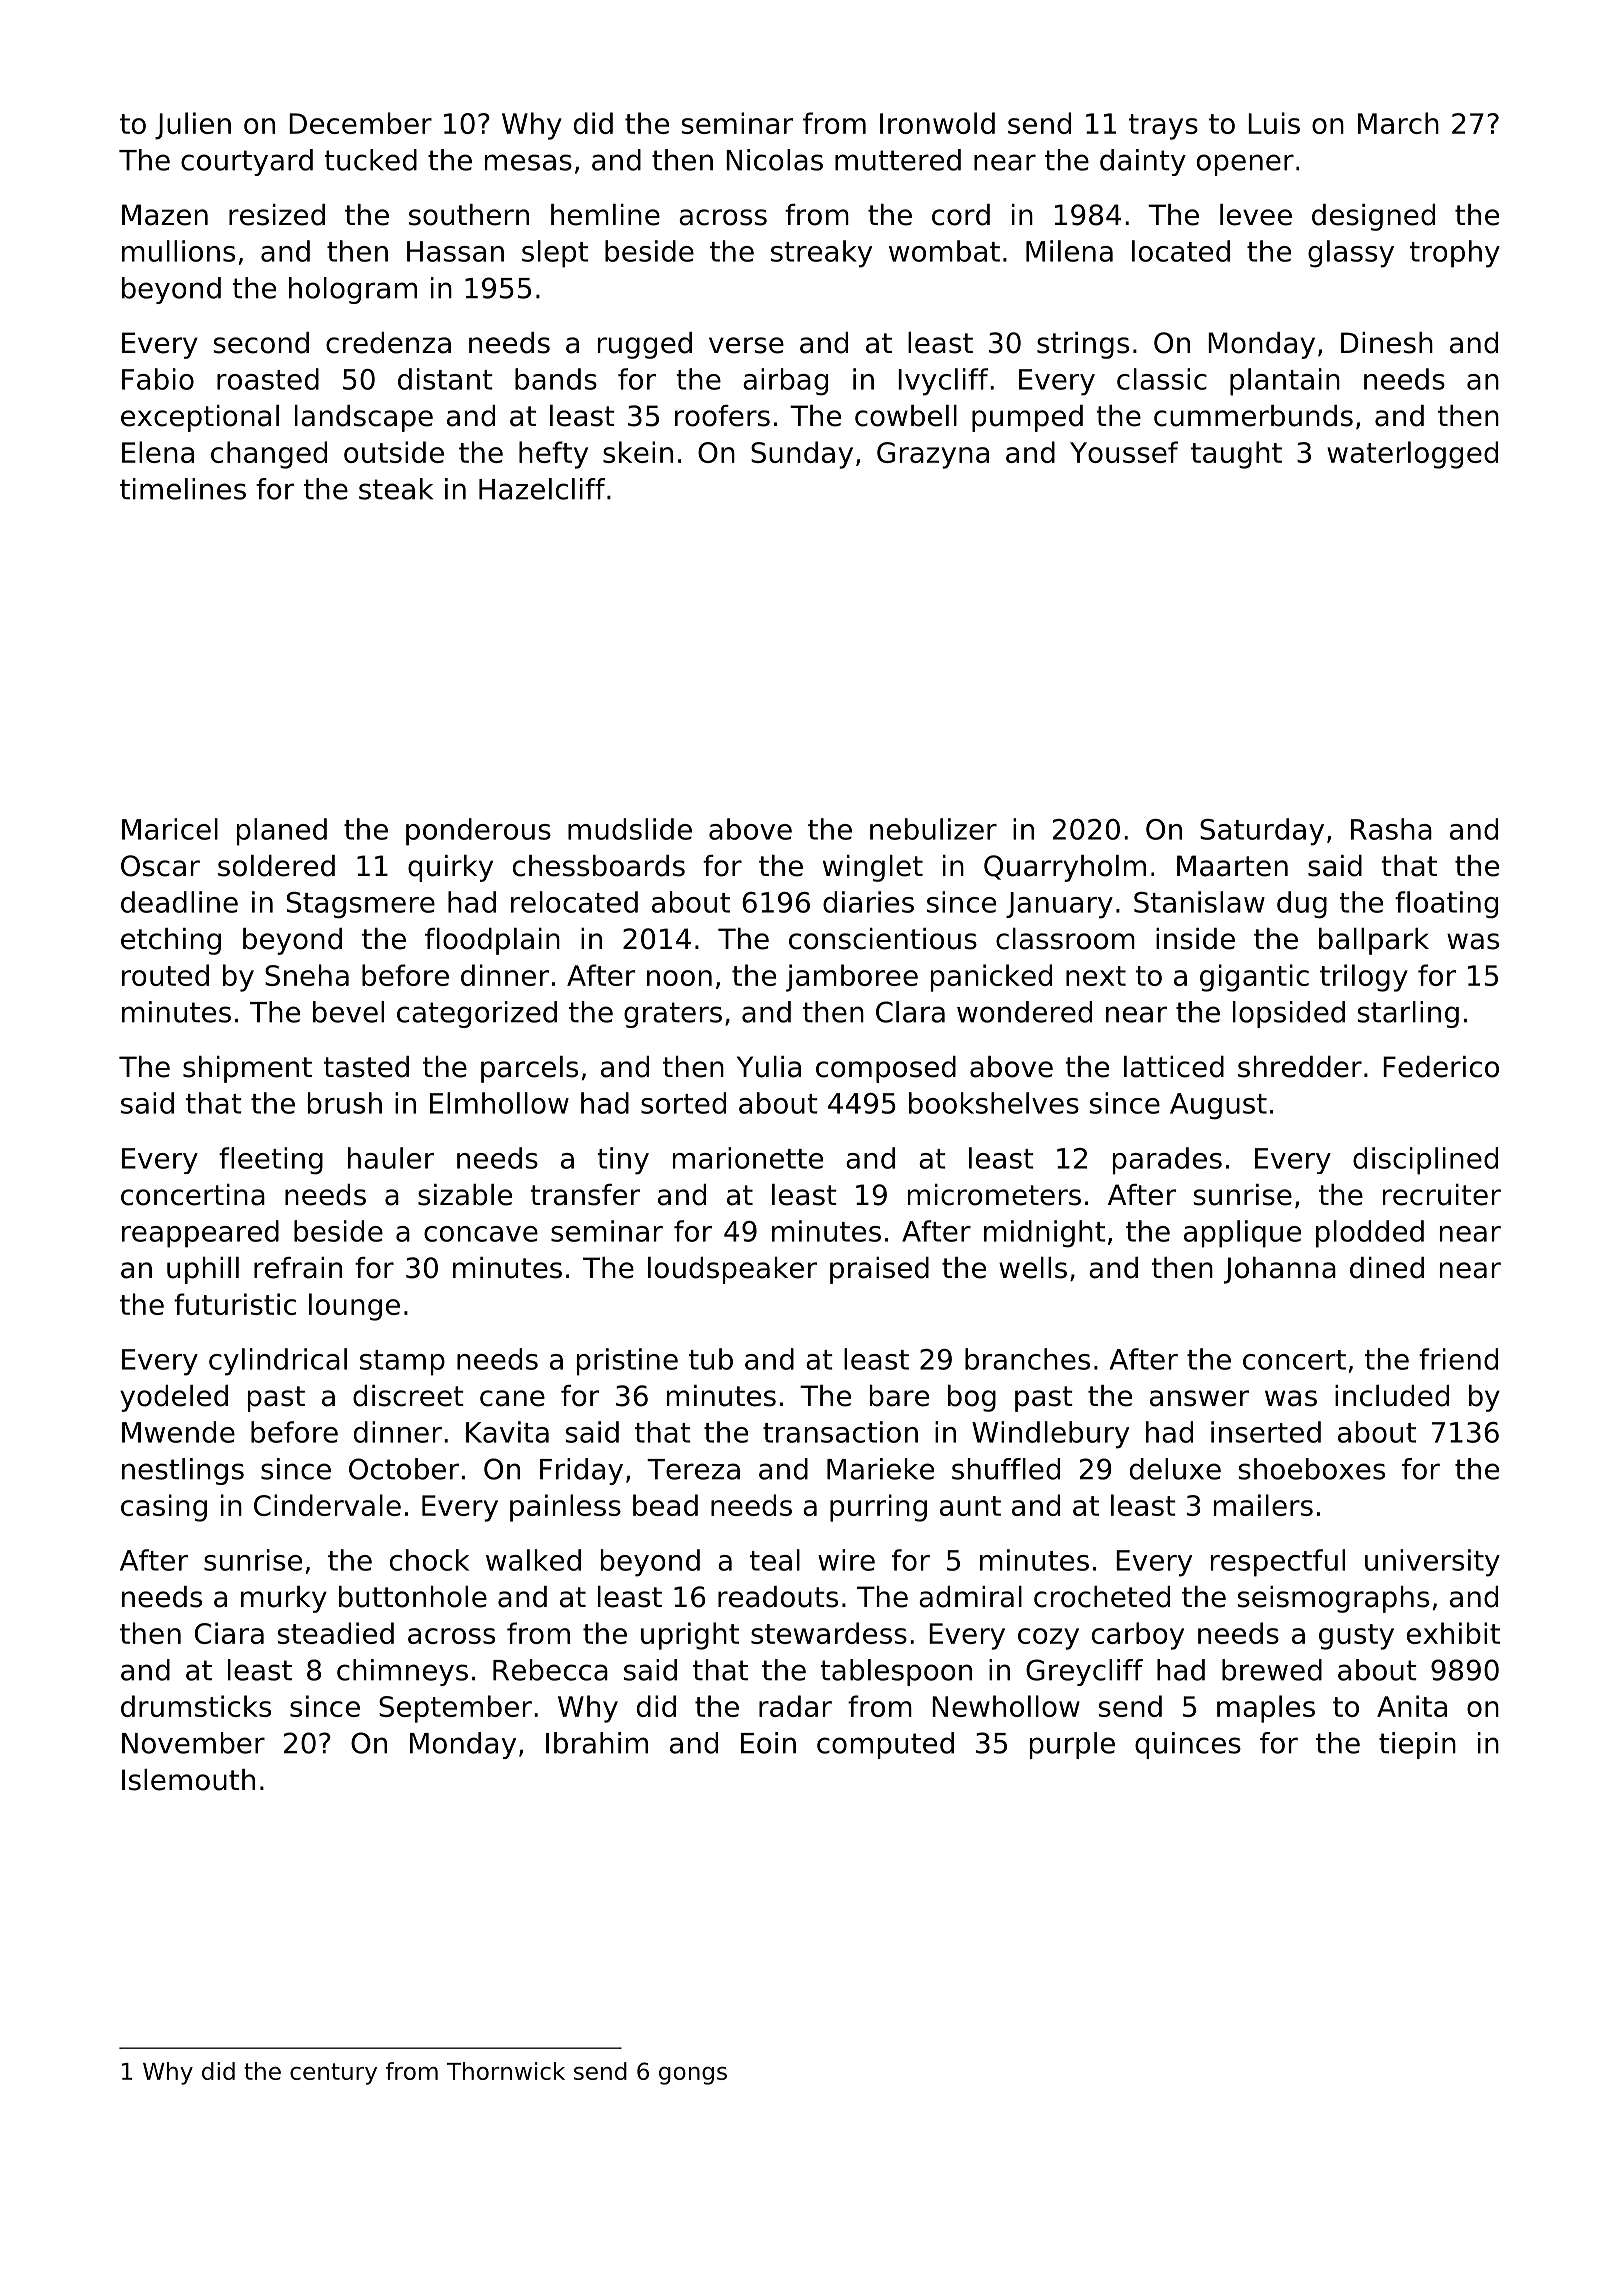 The width and height of the screenshot is (1620, 2292). What do you see at coordinates (165, 975) in the screenshot?
I see `routed` at bounding box center [165, 975].
